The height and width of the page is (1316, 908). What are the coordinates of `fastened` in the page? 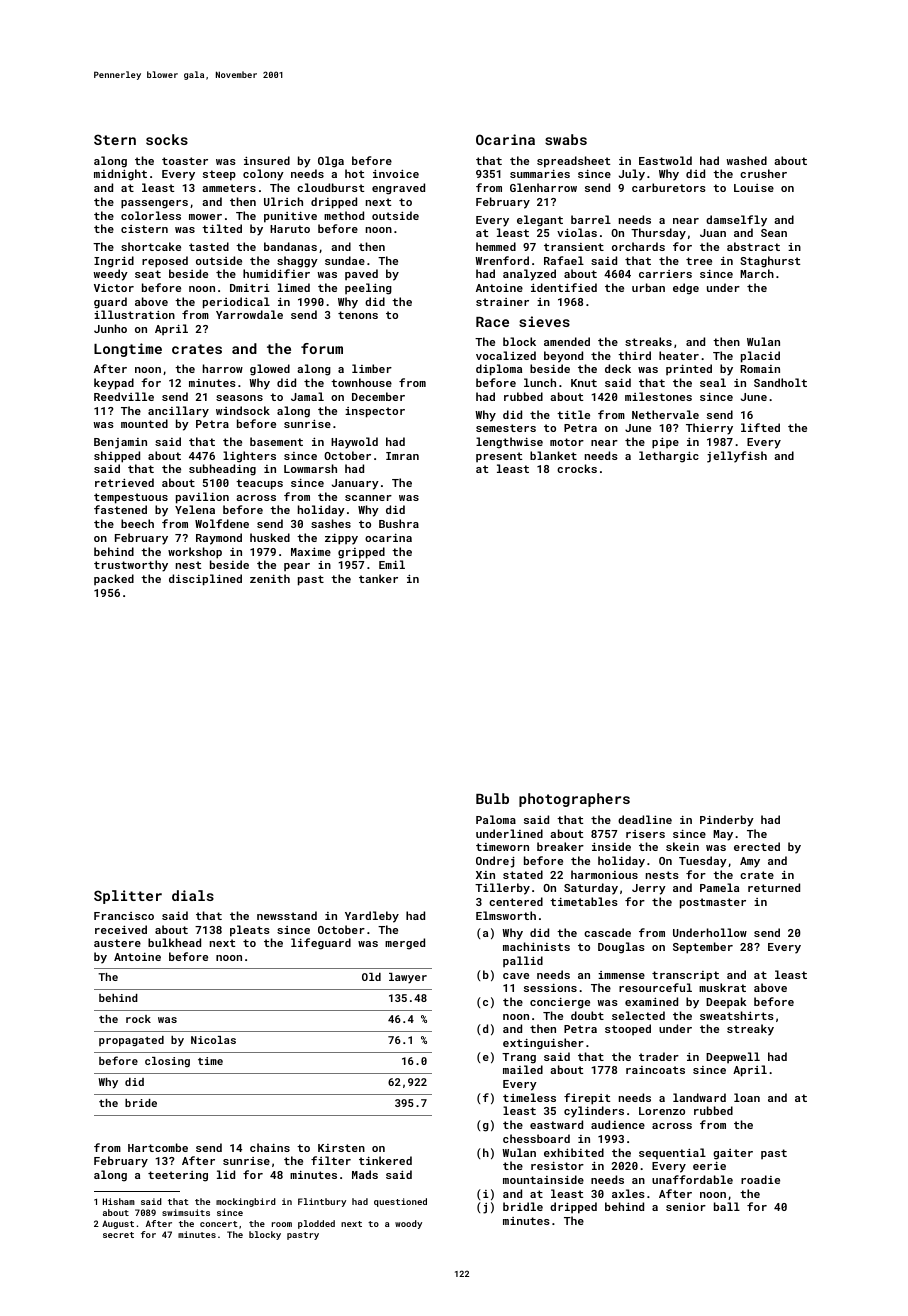 It's located at (120, 509).
